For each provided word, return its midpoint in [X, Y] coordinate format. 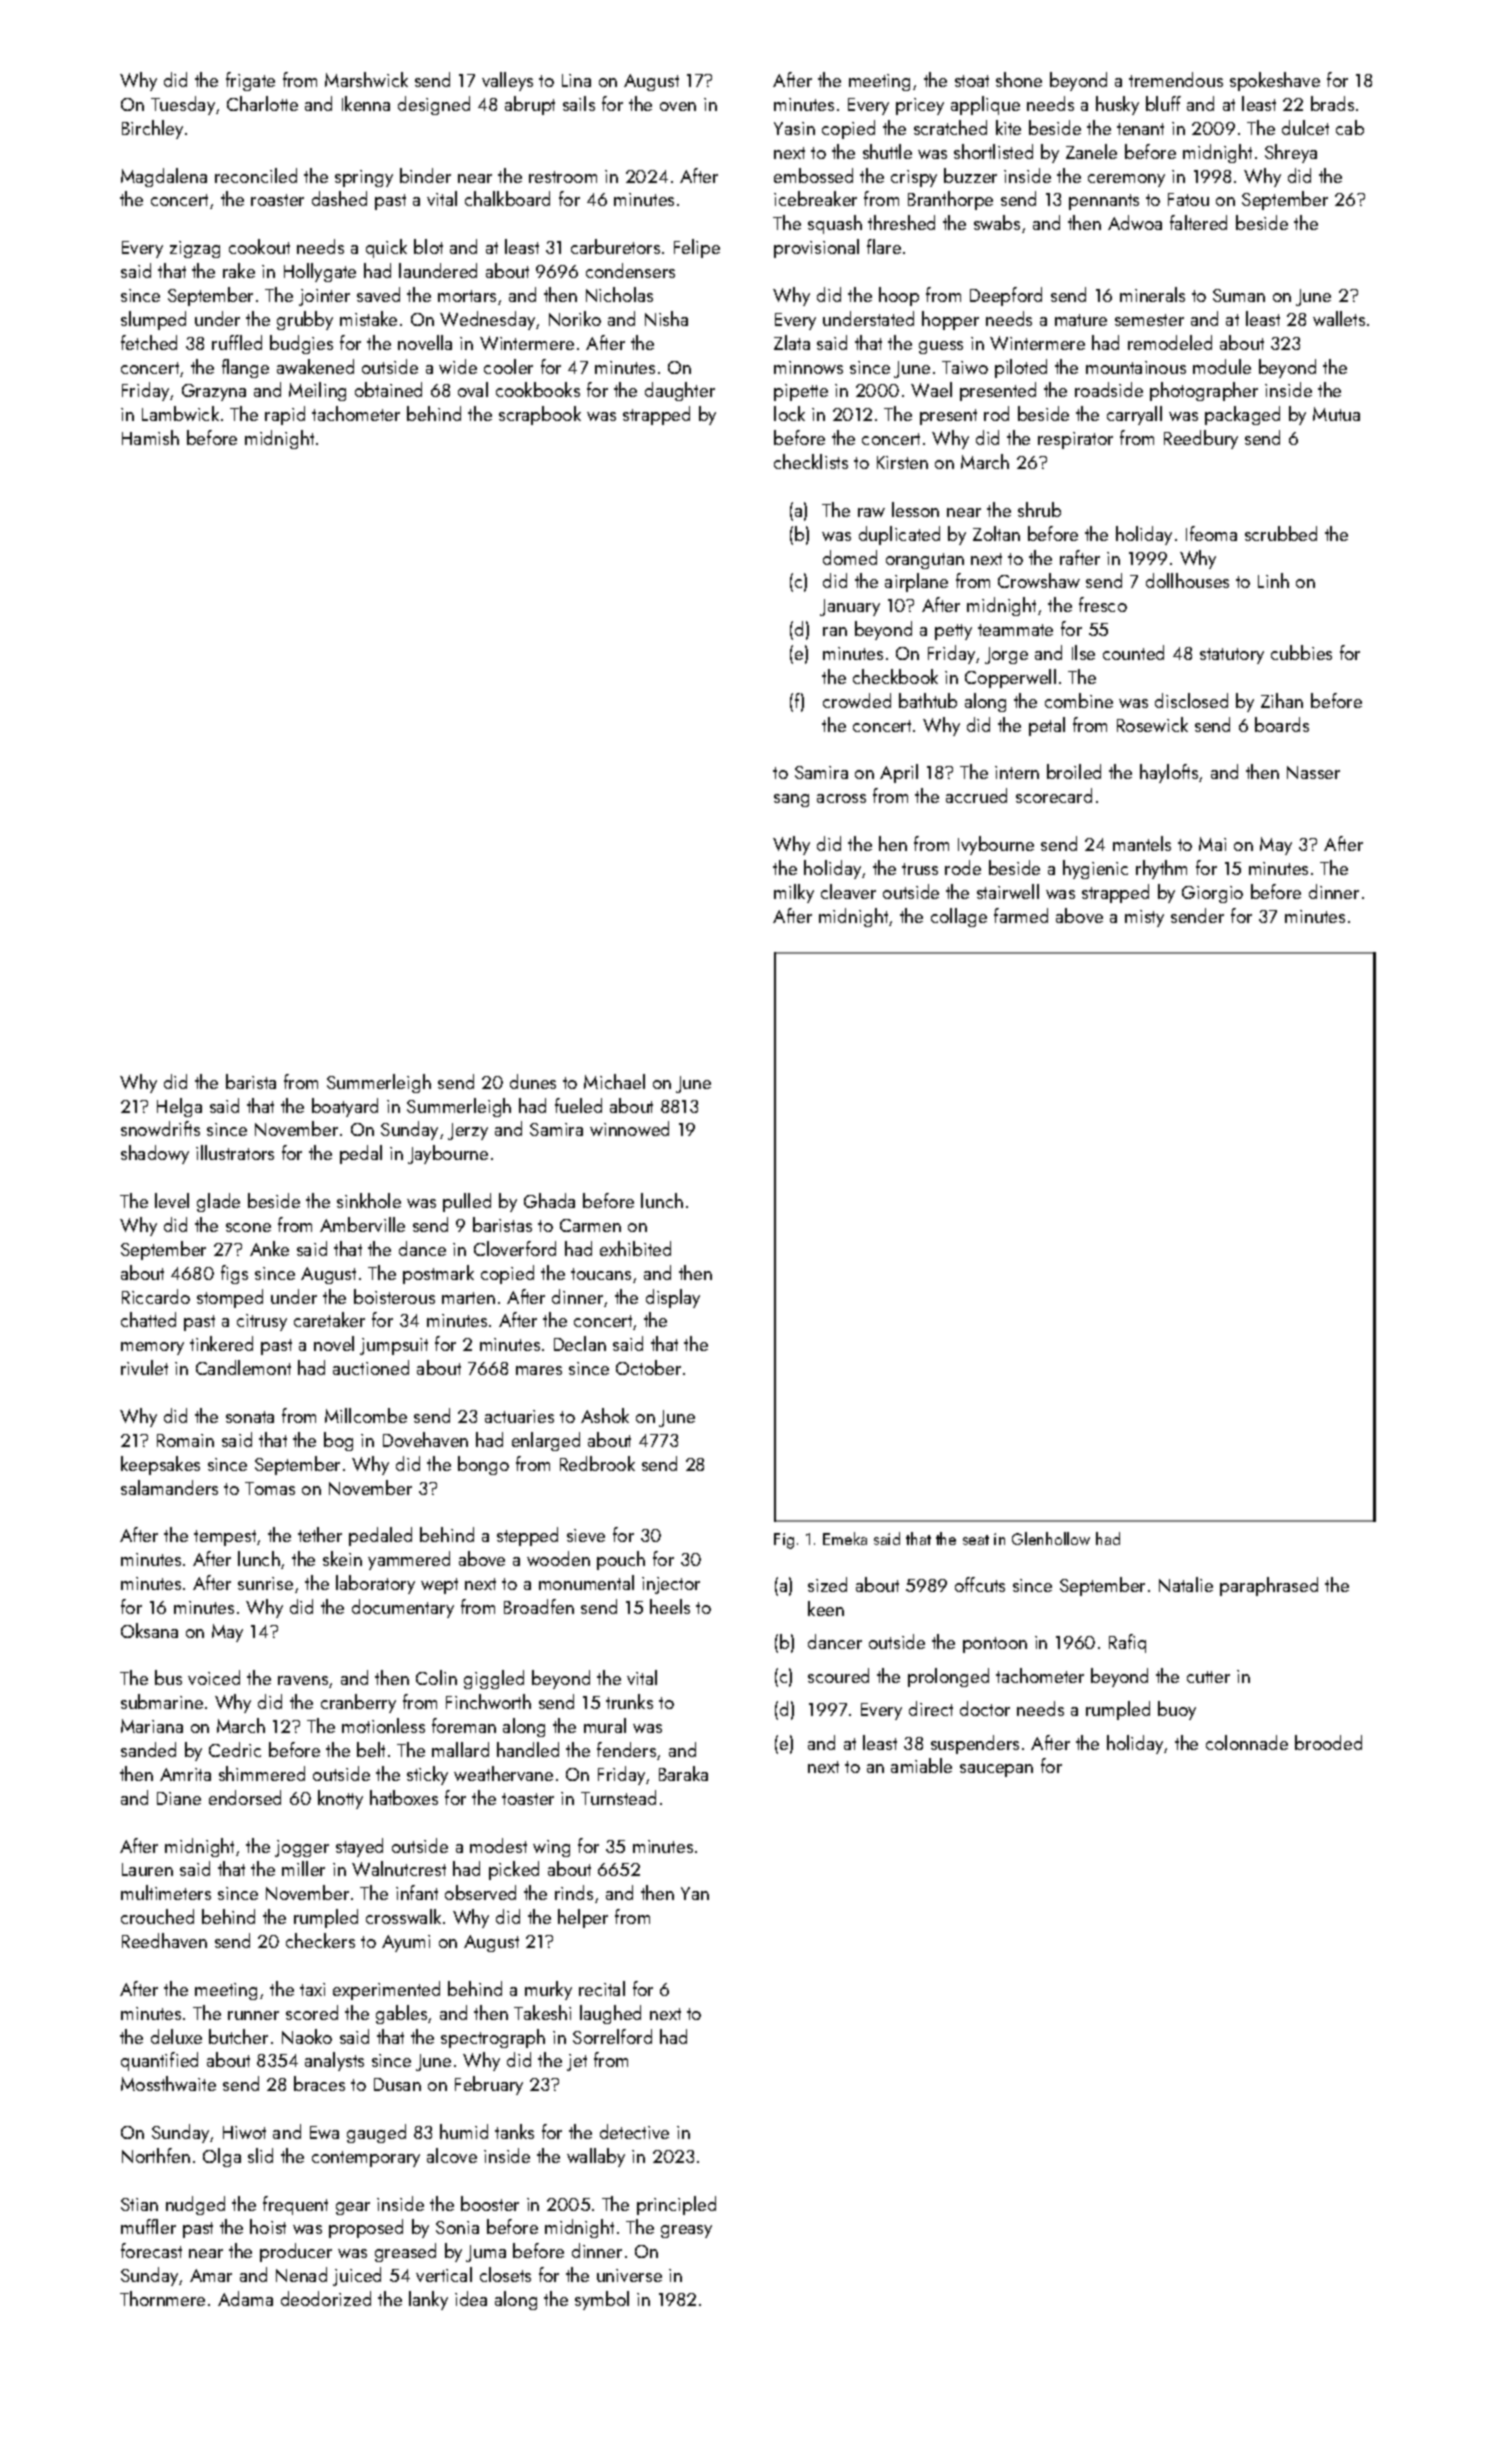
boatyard [345, 1107]
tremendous [1176, 79]
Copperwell [1010, 678]
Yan [695, 1893]
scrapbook [540, 415]
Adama [245, 2298]
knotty [340, 1799]
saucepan [996, 1770]
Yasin [794, 128]
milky [794, 893]
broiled [1074, 771]
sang [791, 800]
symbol [602, 2300]
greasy [686, 2231]
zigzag [195, 249]
